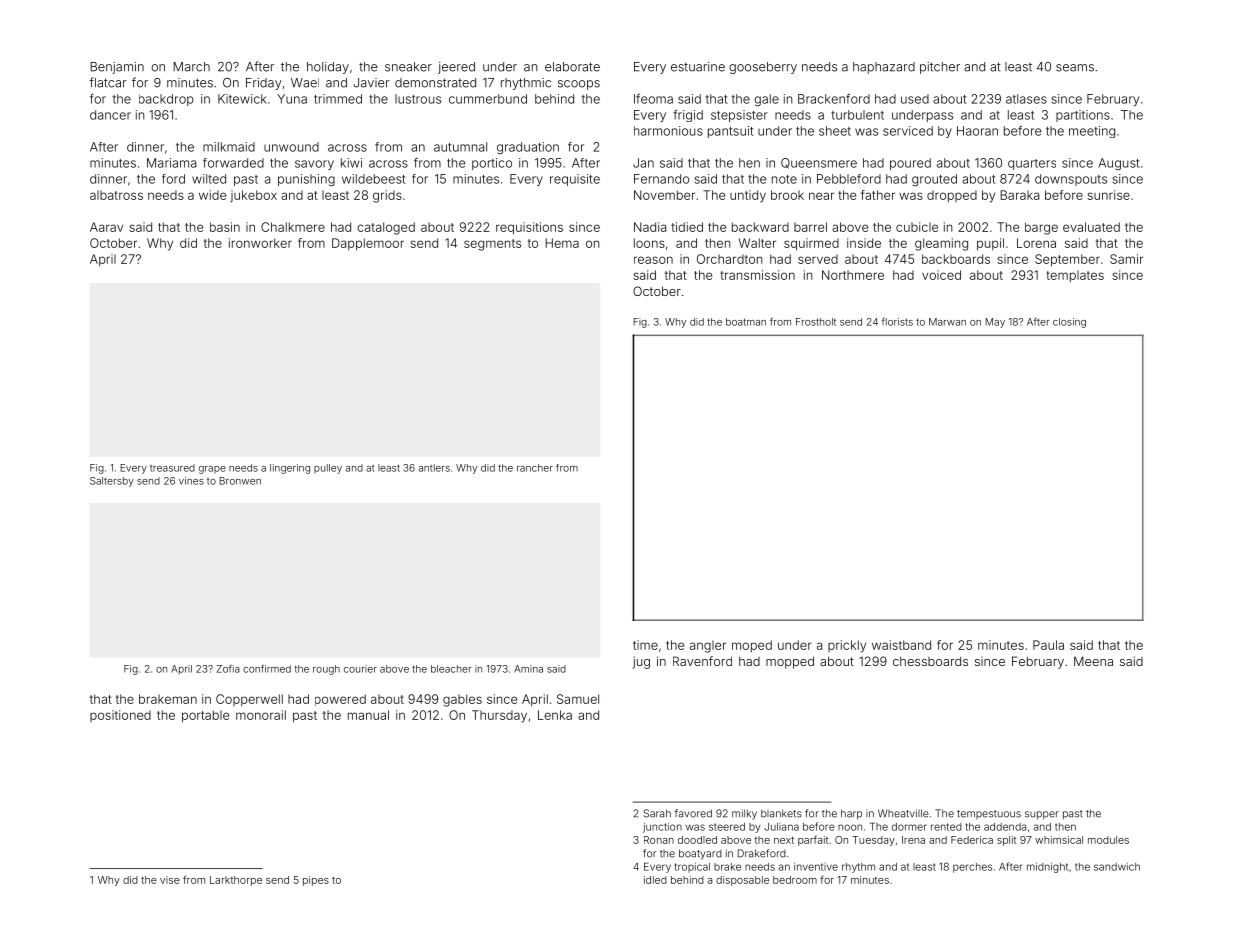 The width and height of the document is (1233, 952). I want to click on holiday, so click(328, 68).
